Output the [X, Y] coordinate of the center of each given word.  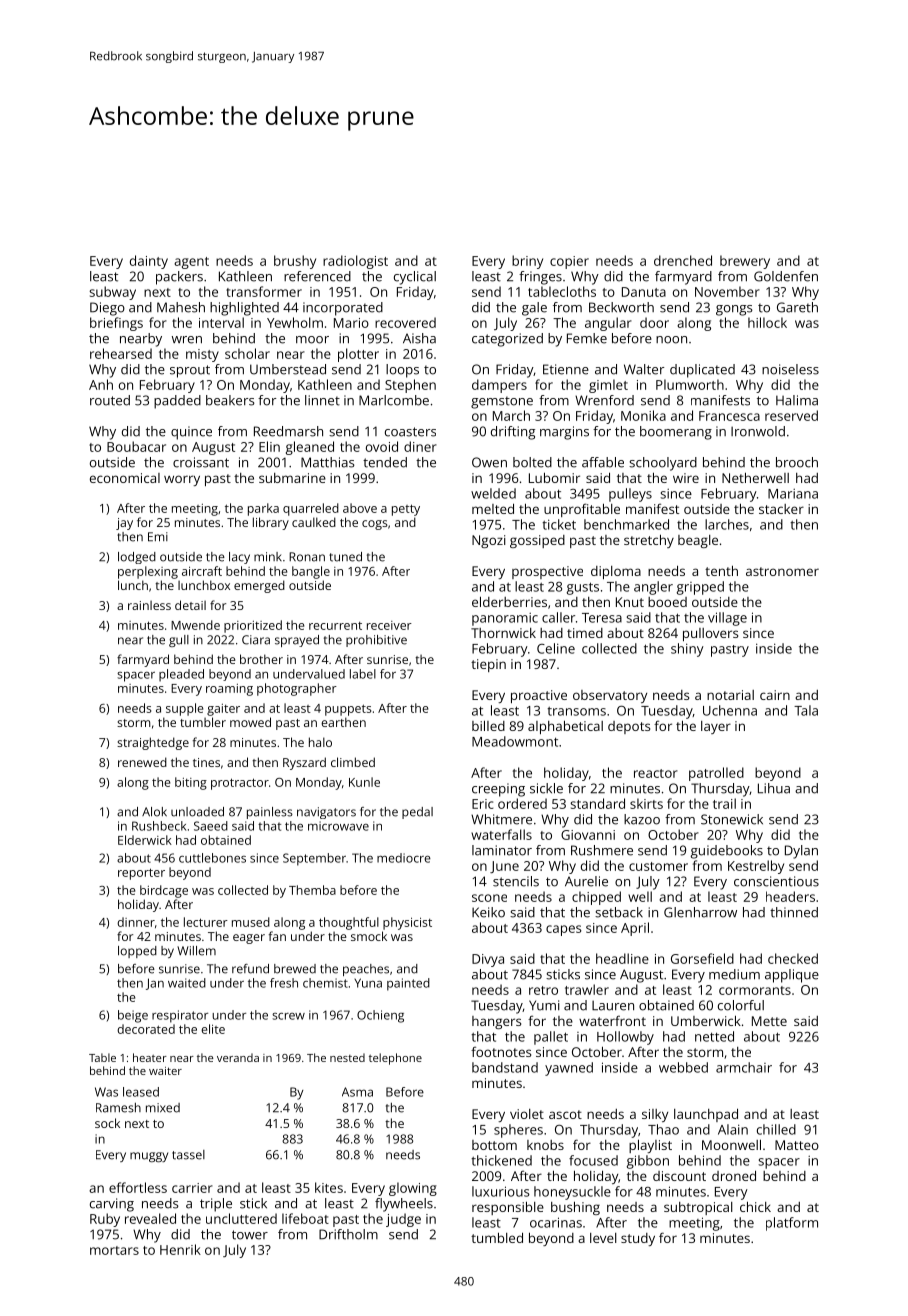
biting [191, 783]
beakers [230, 400]
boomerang [676, 433]
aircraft [202, 571]
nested [347, 1057]
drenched [683, 260]
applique [792, 976]
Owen [489, 462]
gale [534, 309]
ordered [522, 803]
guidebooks [727, 852]
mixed [163, 1108]
